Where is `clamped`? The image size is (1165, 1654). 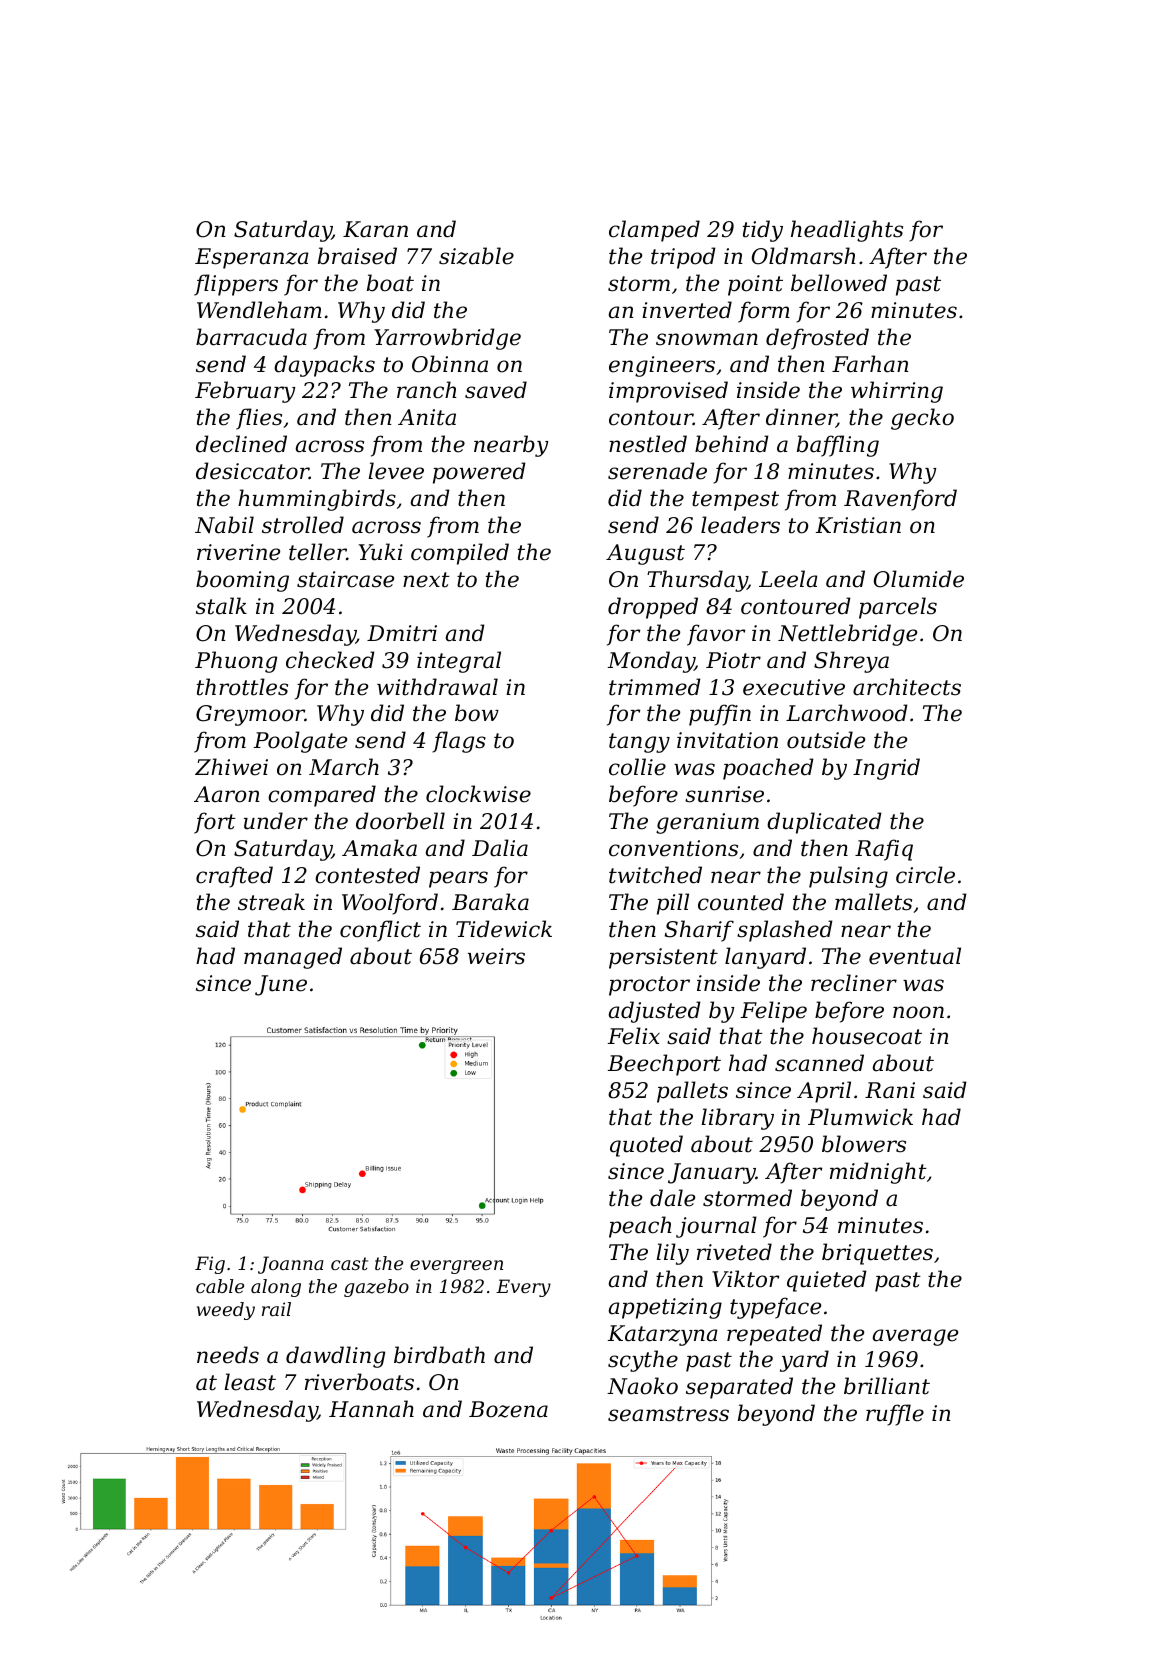 clamped is located at coordinates (654, 231).
